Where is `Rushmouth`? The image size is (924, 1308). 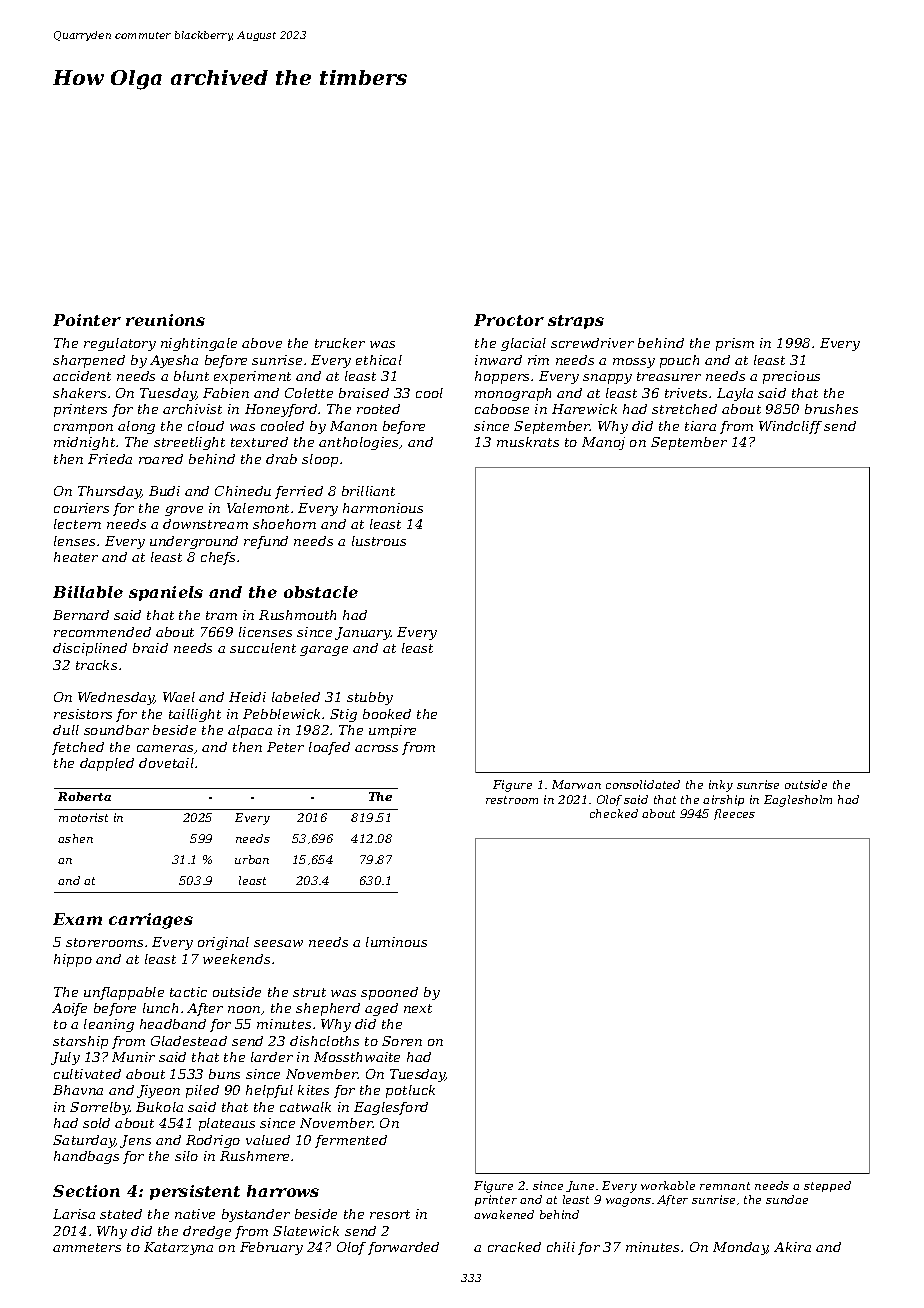
Rushmouth is located at coordinates (297, 615).
